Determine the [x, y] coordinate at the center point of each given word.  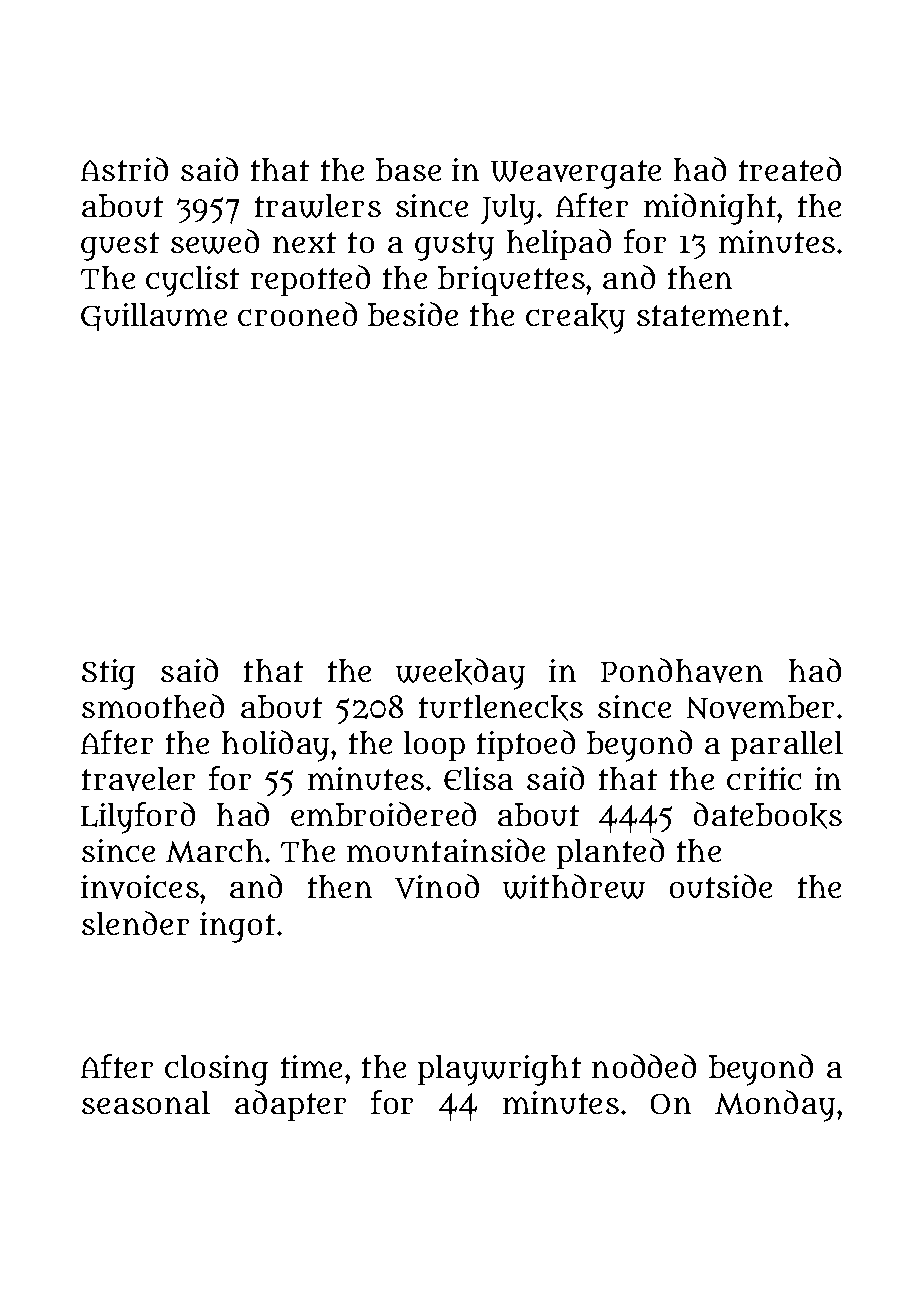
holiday [275, 746]
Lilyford [138, 818]
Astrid [124, 169]
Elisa [478, 778]
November [760, 707]
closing [216, 1070]
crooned [297, 314]
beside [413, 314]
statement [709, 315]
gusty [454, 246]
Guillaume [154, 317]
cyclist [192, 281]
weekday [460, 674]
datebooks [768, 815]
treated [790, 169]
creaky [575, 318]
